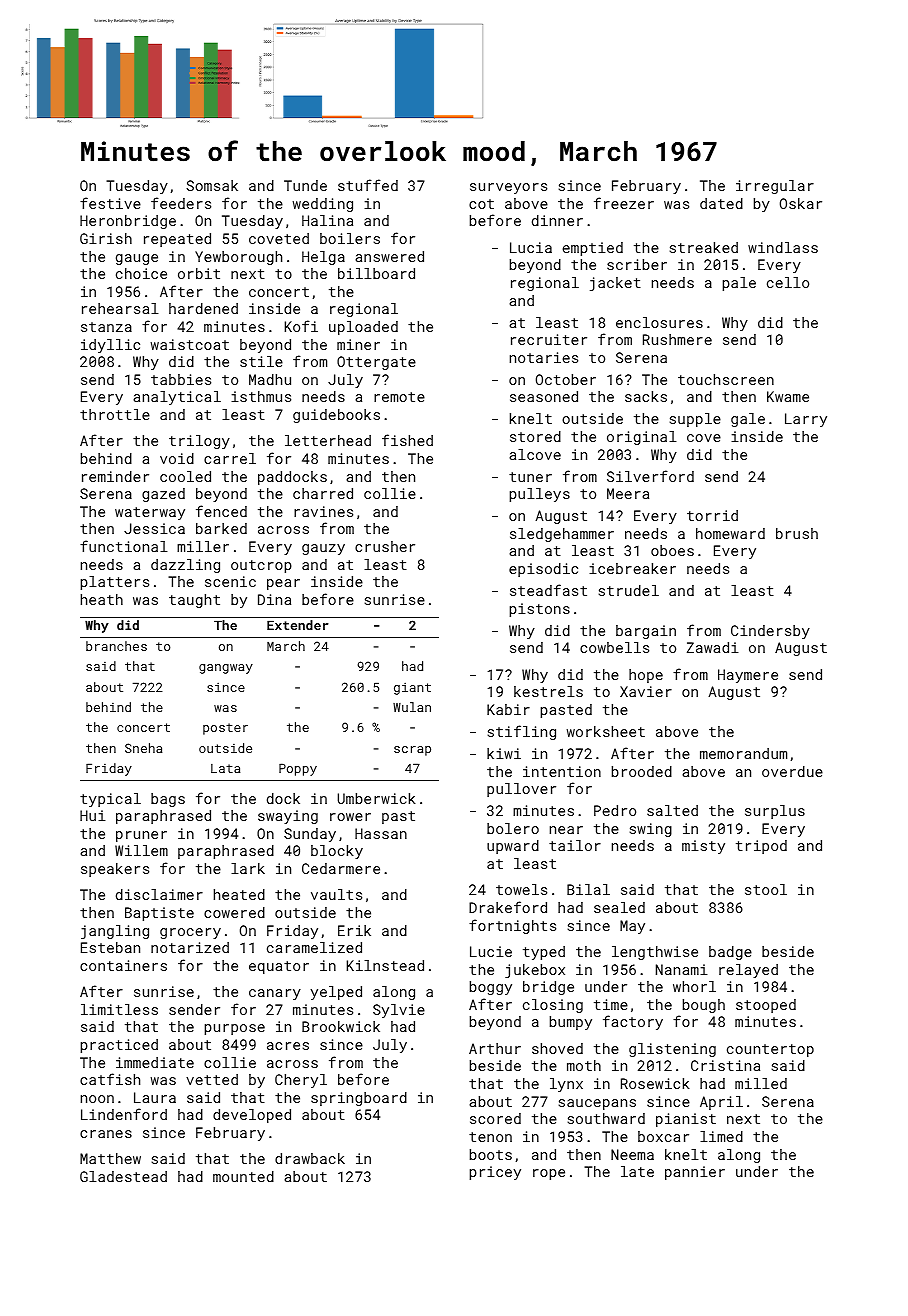 The image size is (908, 1316). I want to click on remote, so click(399, 397).
